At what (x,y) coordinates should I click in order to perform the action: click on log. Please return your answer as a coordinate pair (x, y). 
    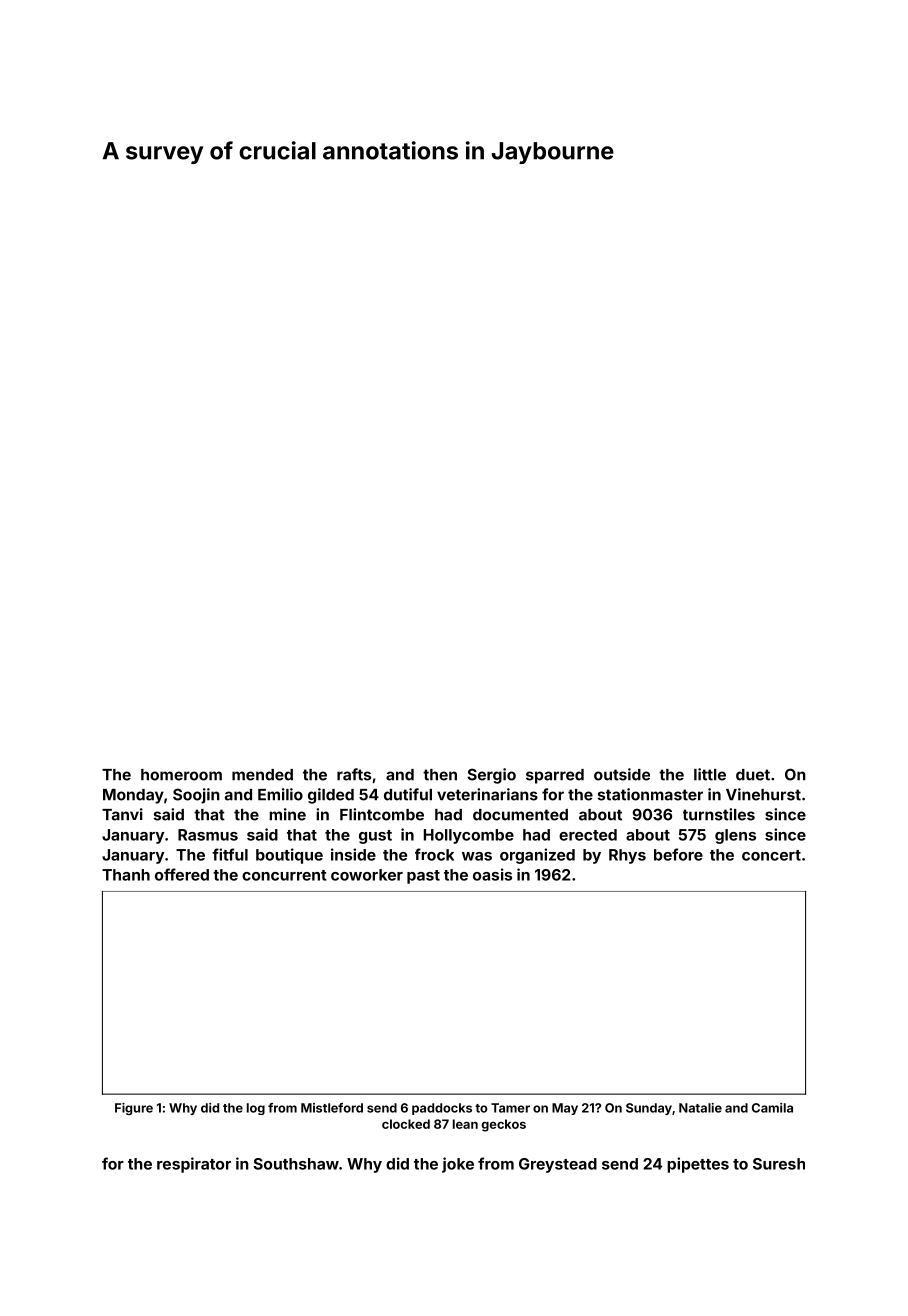
    Looking at the image, I should click on (256, 1109).
